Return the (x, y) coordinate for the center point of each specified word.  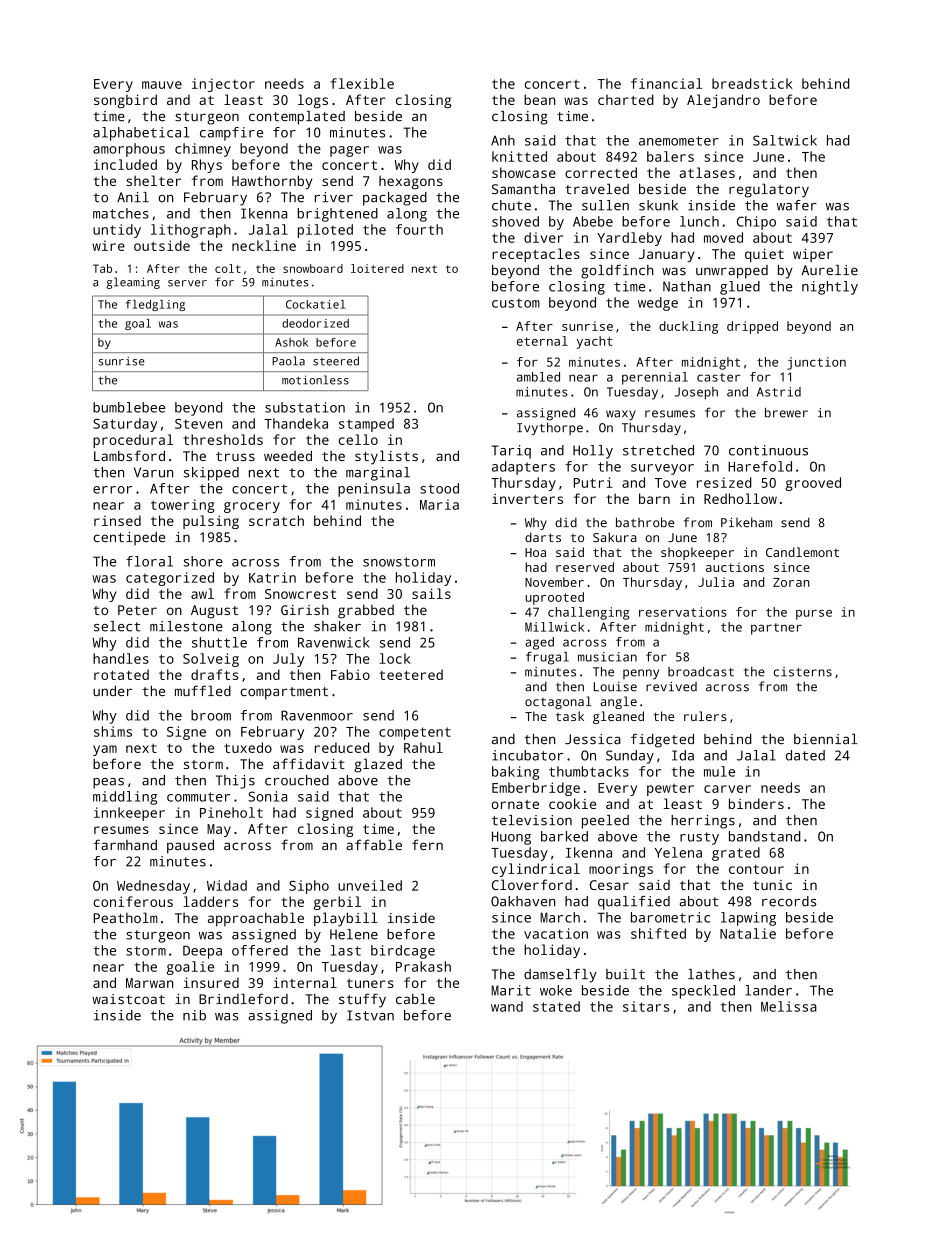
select (117, 626)
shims (113, 731)
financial (666, 83)
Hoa (535, 552)
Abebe (593, 221)
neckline (264, 245)
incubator (527, 755)
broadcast (701, 672)
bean (539, 99)
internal (305, 982)
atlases (707, 172)
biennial (826, 739)
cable (415, 999)
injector (223, 85)
